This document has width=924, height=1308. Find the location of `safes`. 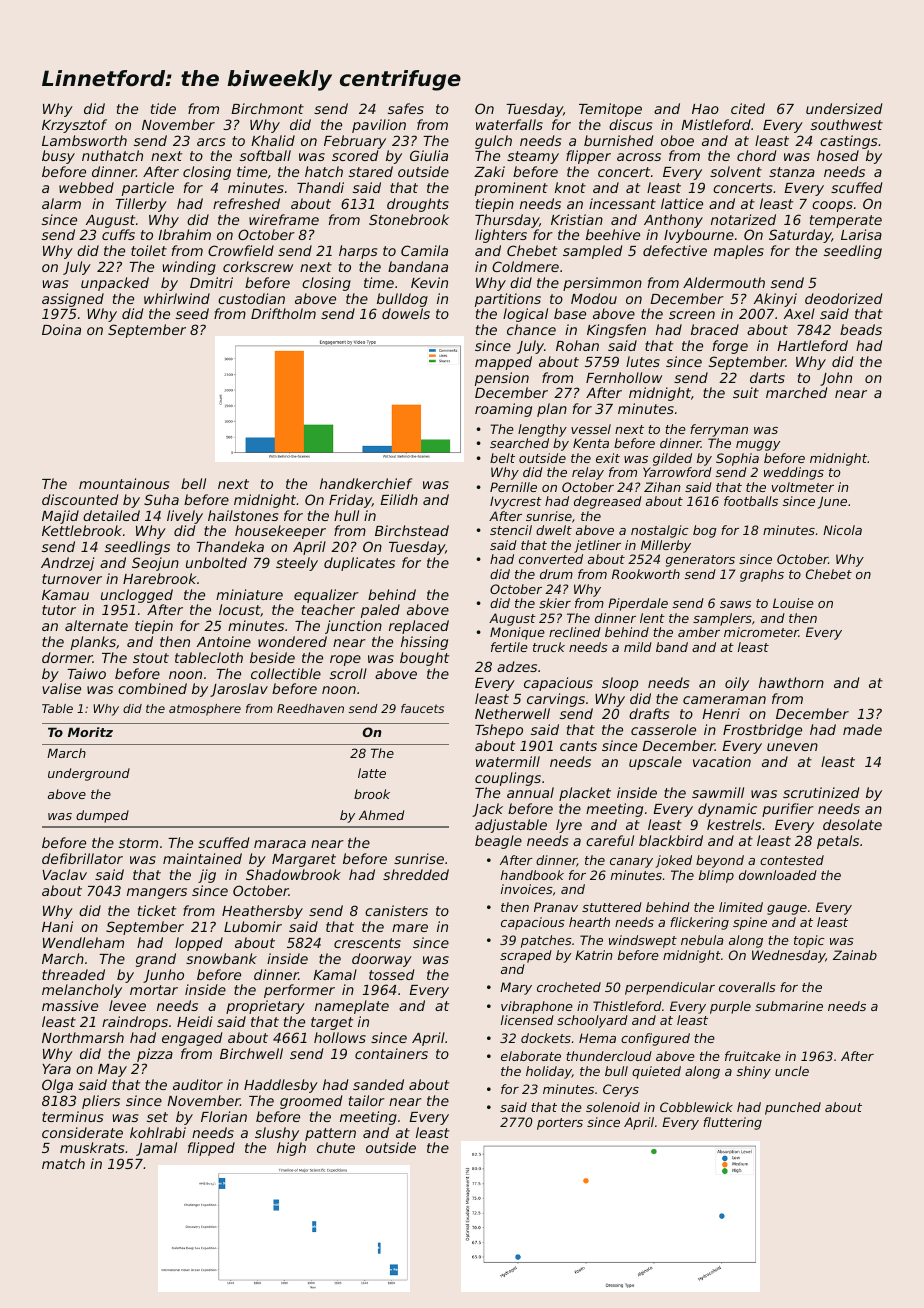

safes is located at coordinates (406, 108).
